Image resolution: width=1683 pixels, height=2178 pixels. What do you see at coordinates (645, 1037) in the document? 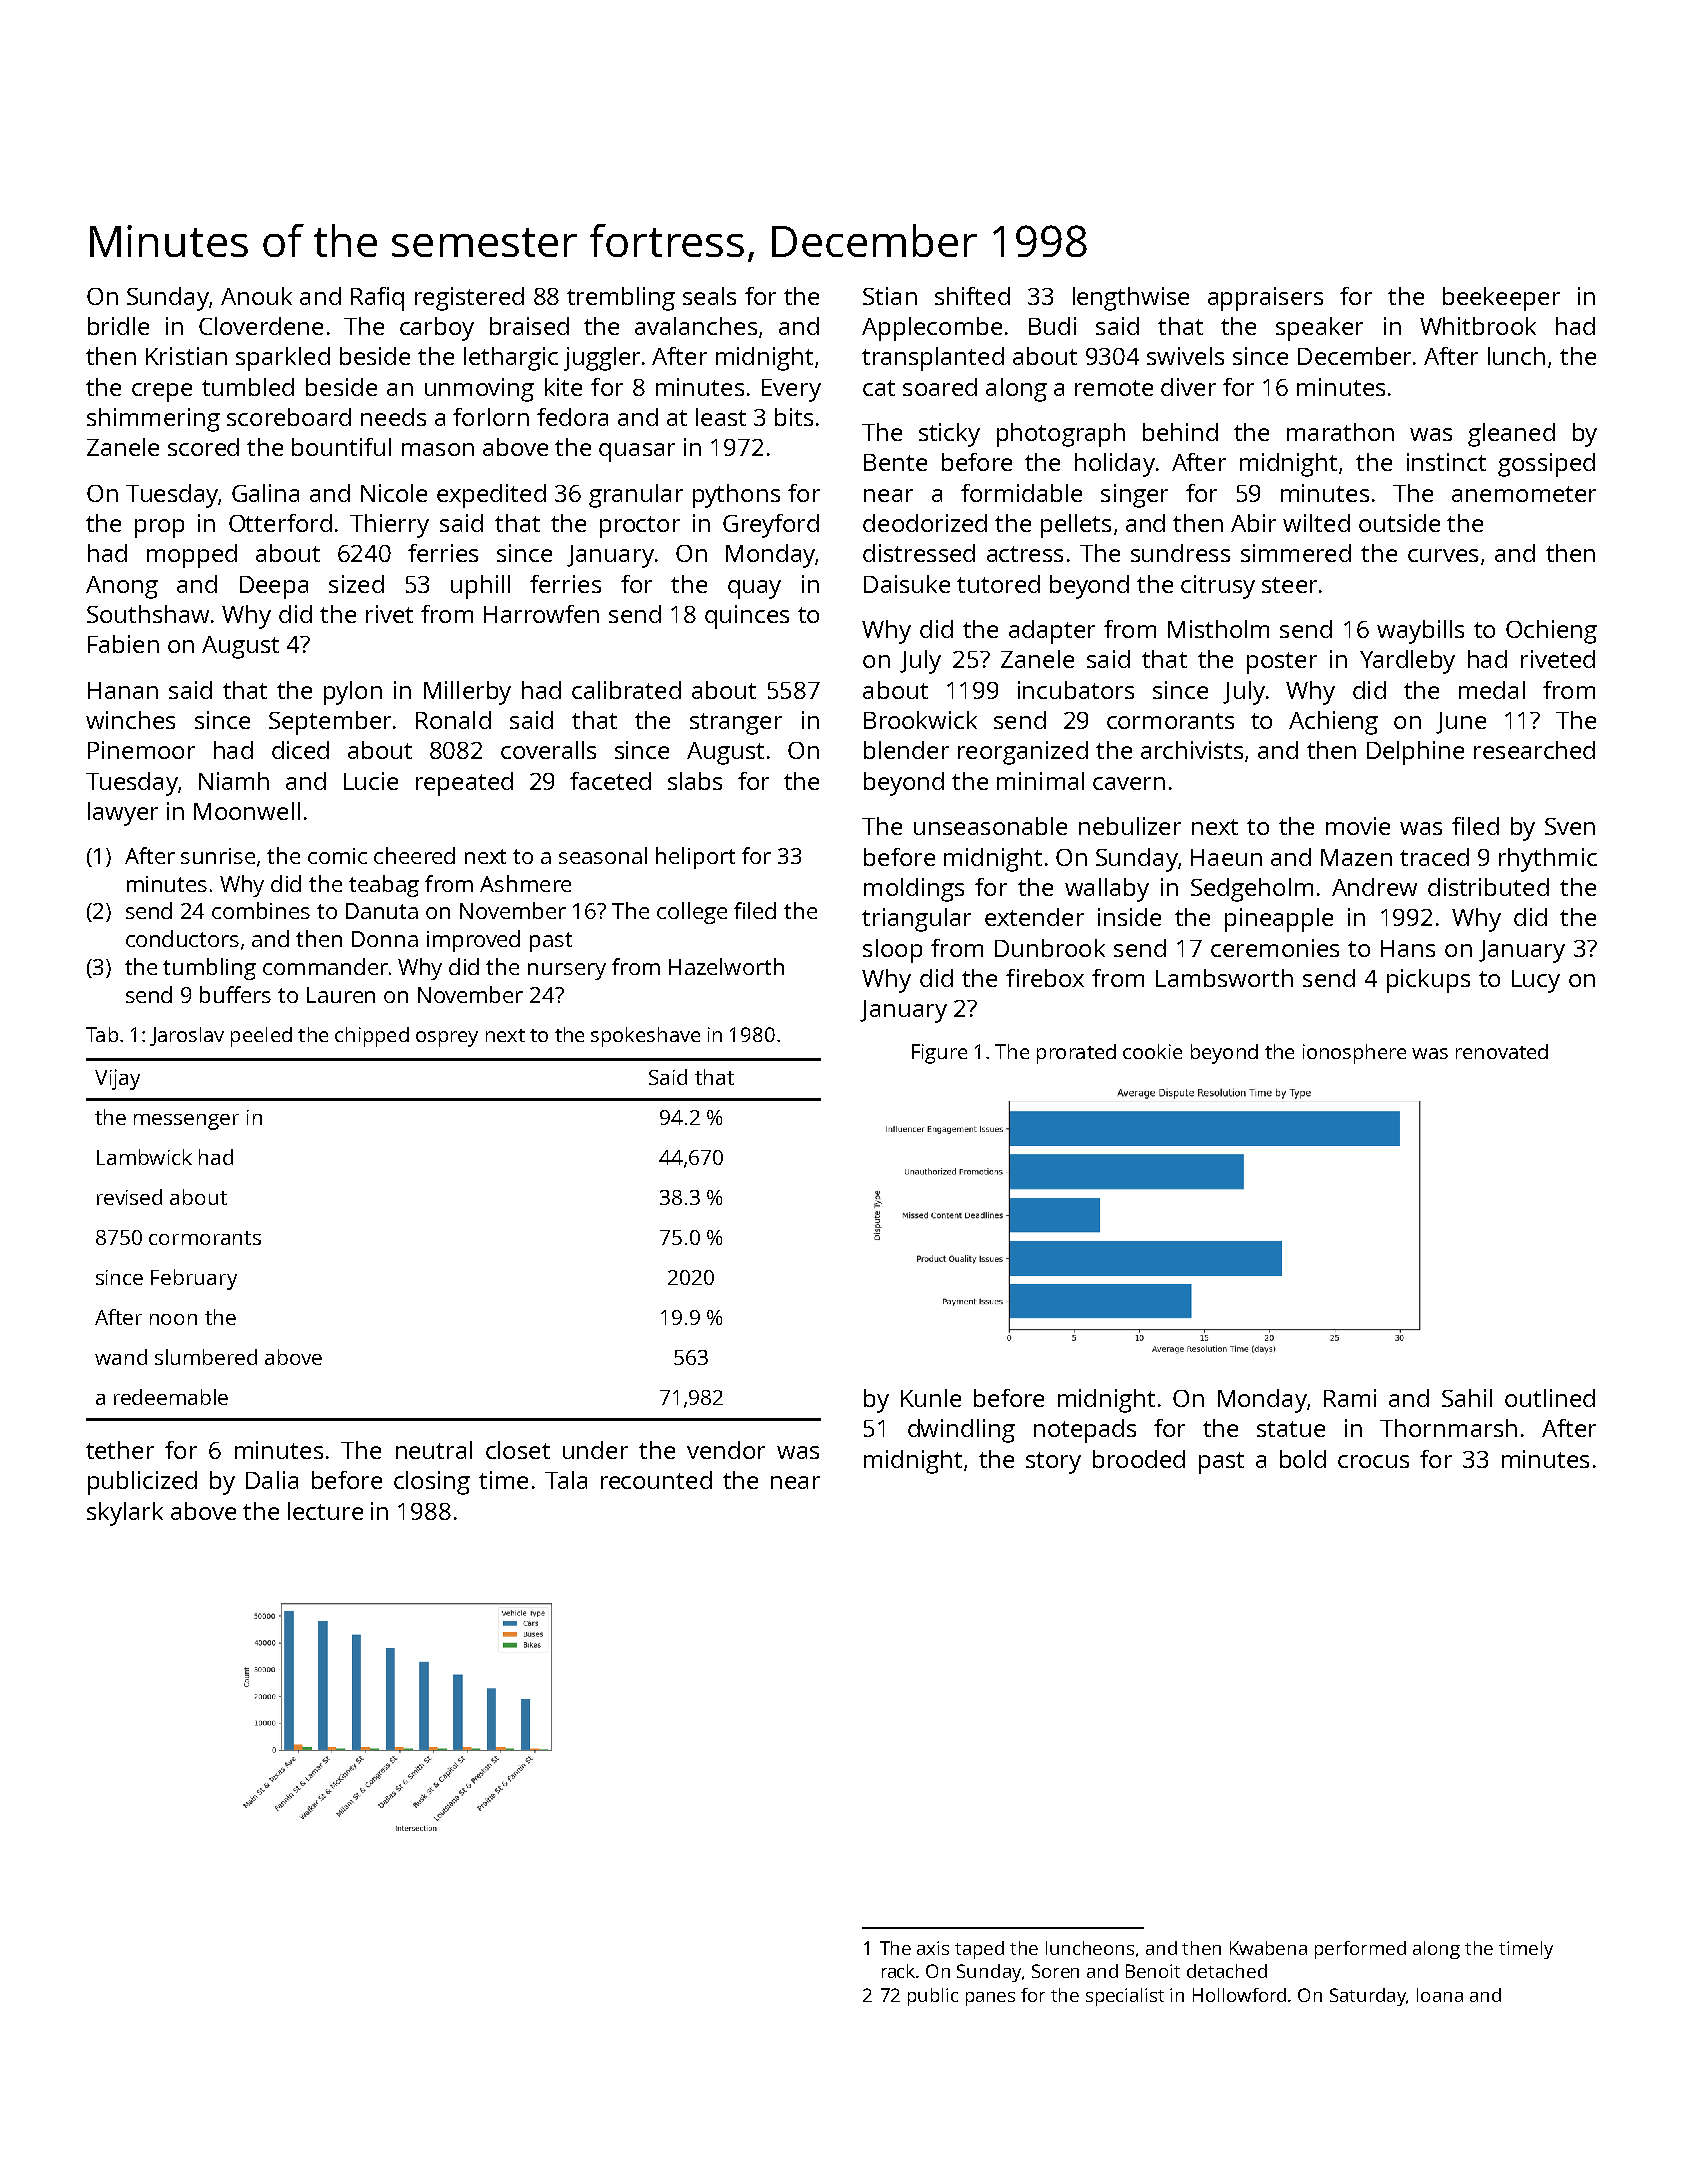
I see `spokeshave` at bounding box center [645, 1037].
